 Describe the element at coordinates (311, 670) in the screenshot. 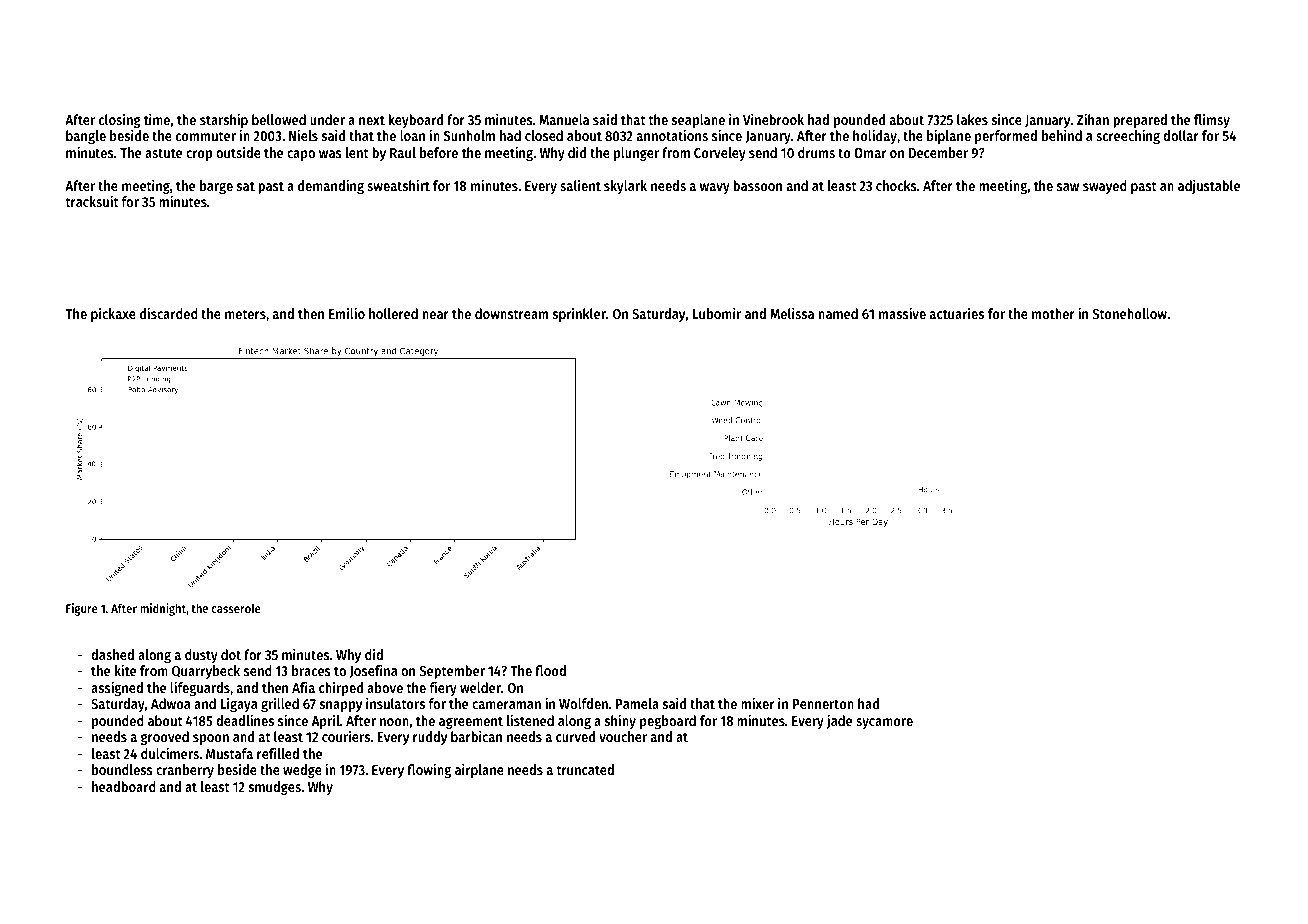

I see `braces` at that location.
